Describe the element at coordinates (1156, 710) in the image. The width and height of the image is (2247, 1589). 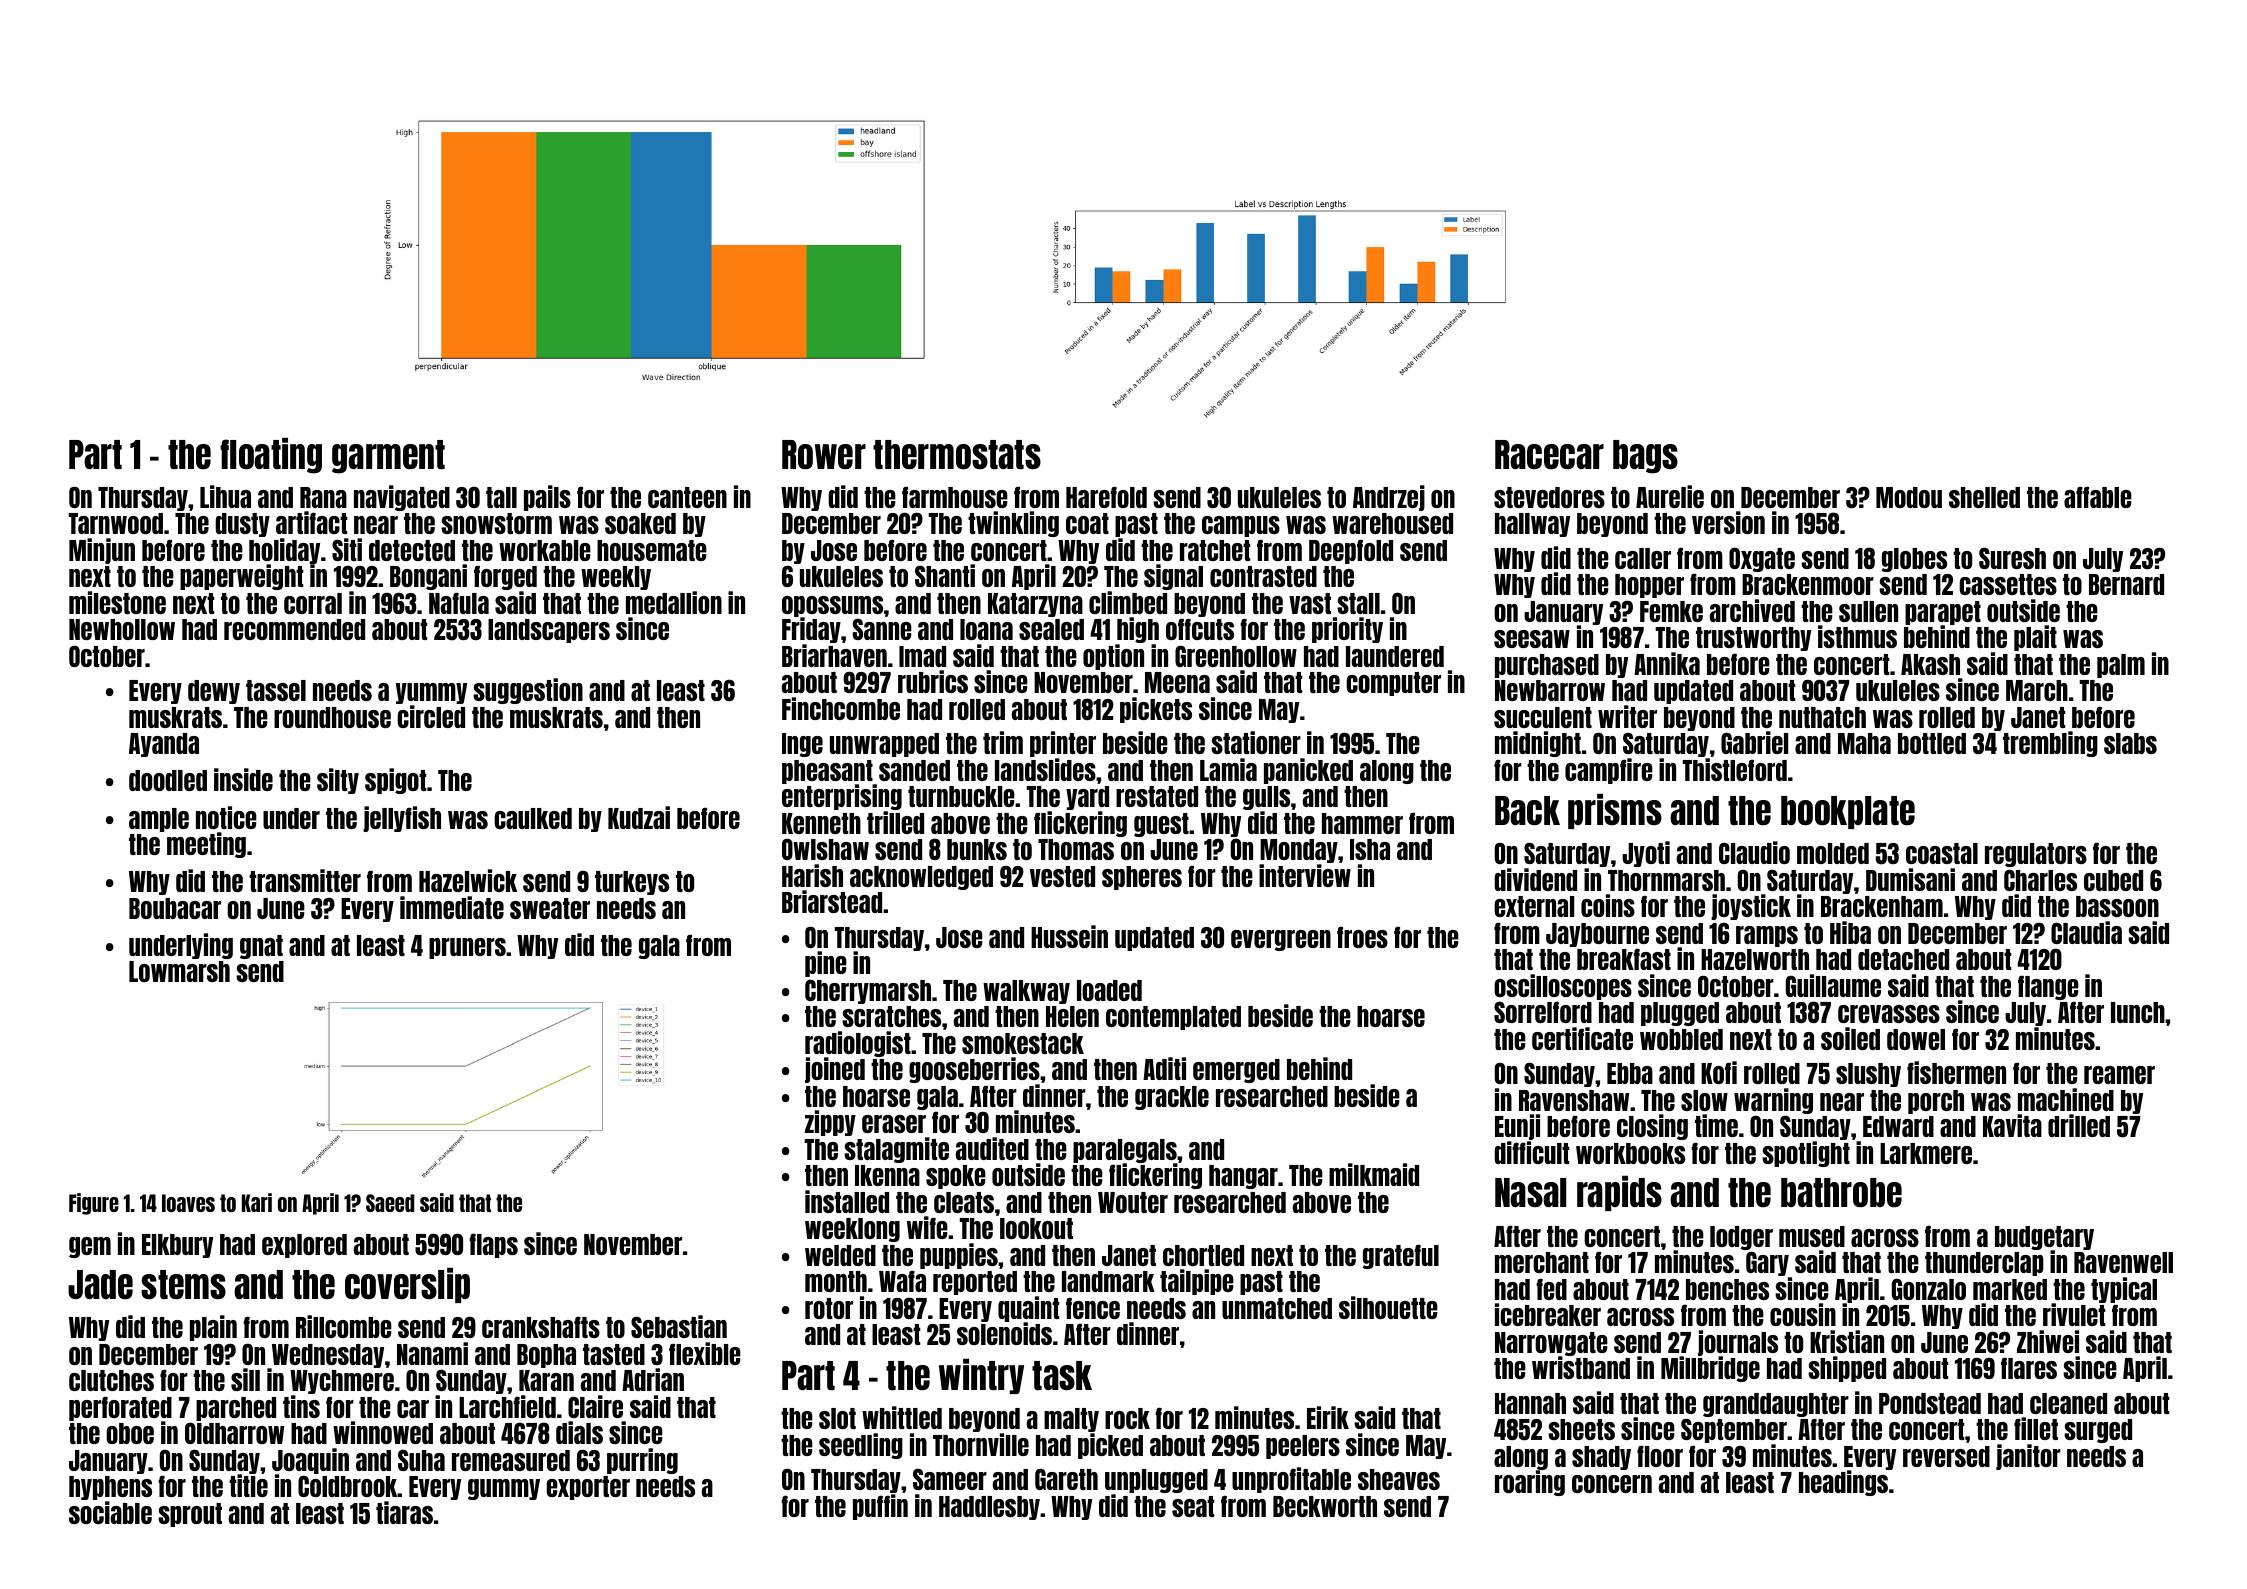
I see `pickets` at that location.
